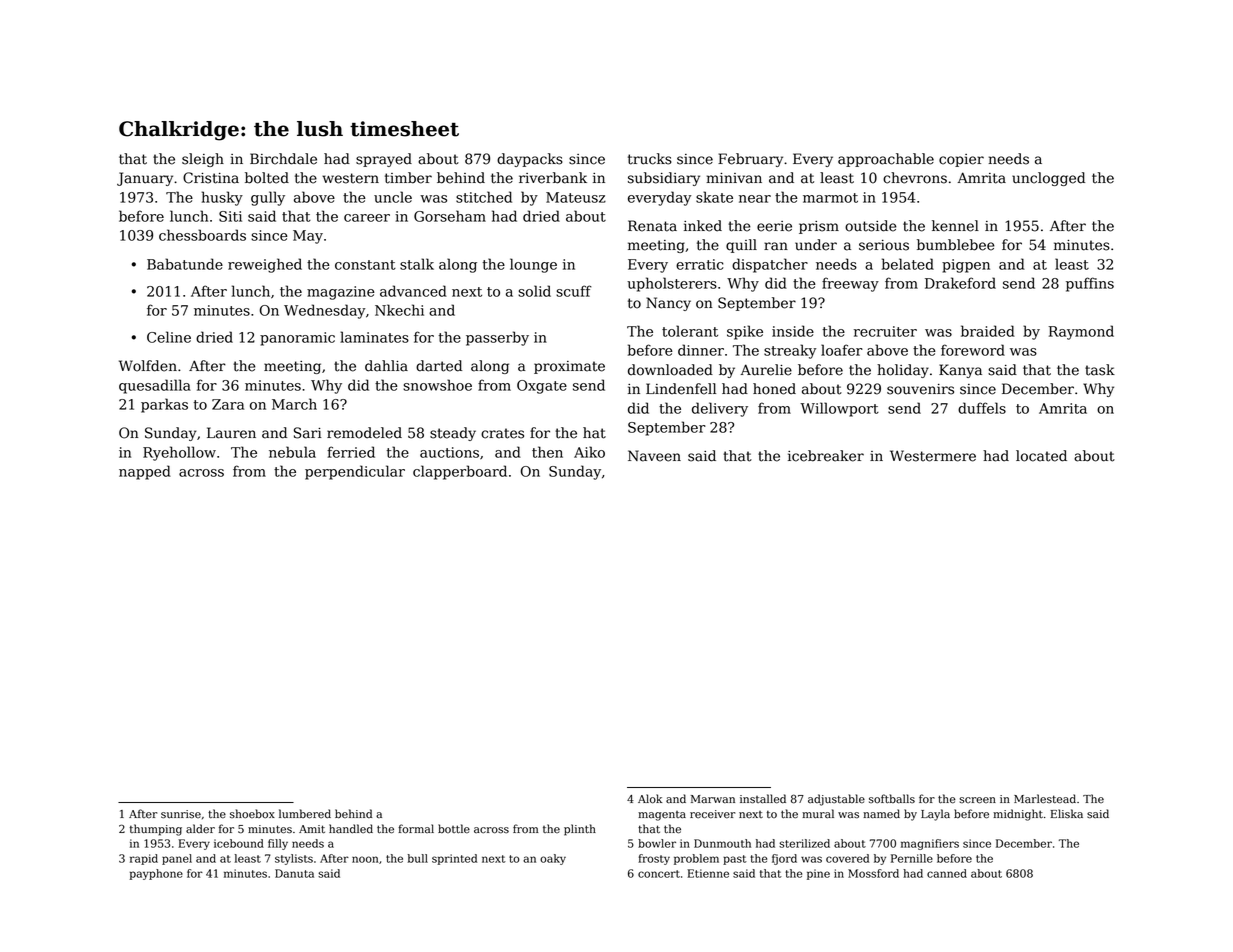  Describe the element at coordinates (960, 283) in the page. I see `Drakeford` at that location.
